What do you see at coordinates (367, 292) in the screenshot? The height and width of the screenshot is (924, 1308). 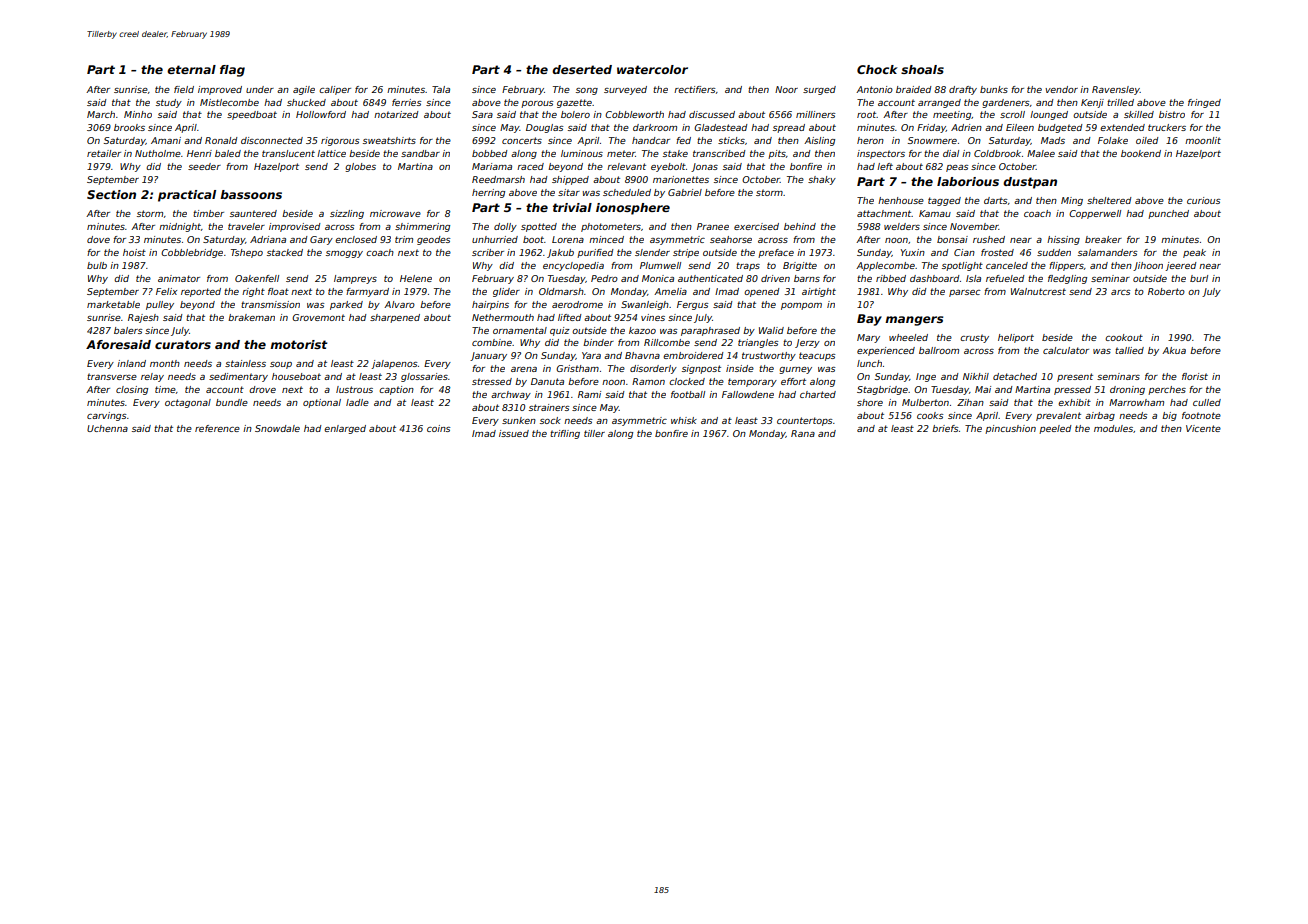 I see `farmyard` at bounding box center [367, 292].
